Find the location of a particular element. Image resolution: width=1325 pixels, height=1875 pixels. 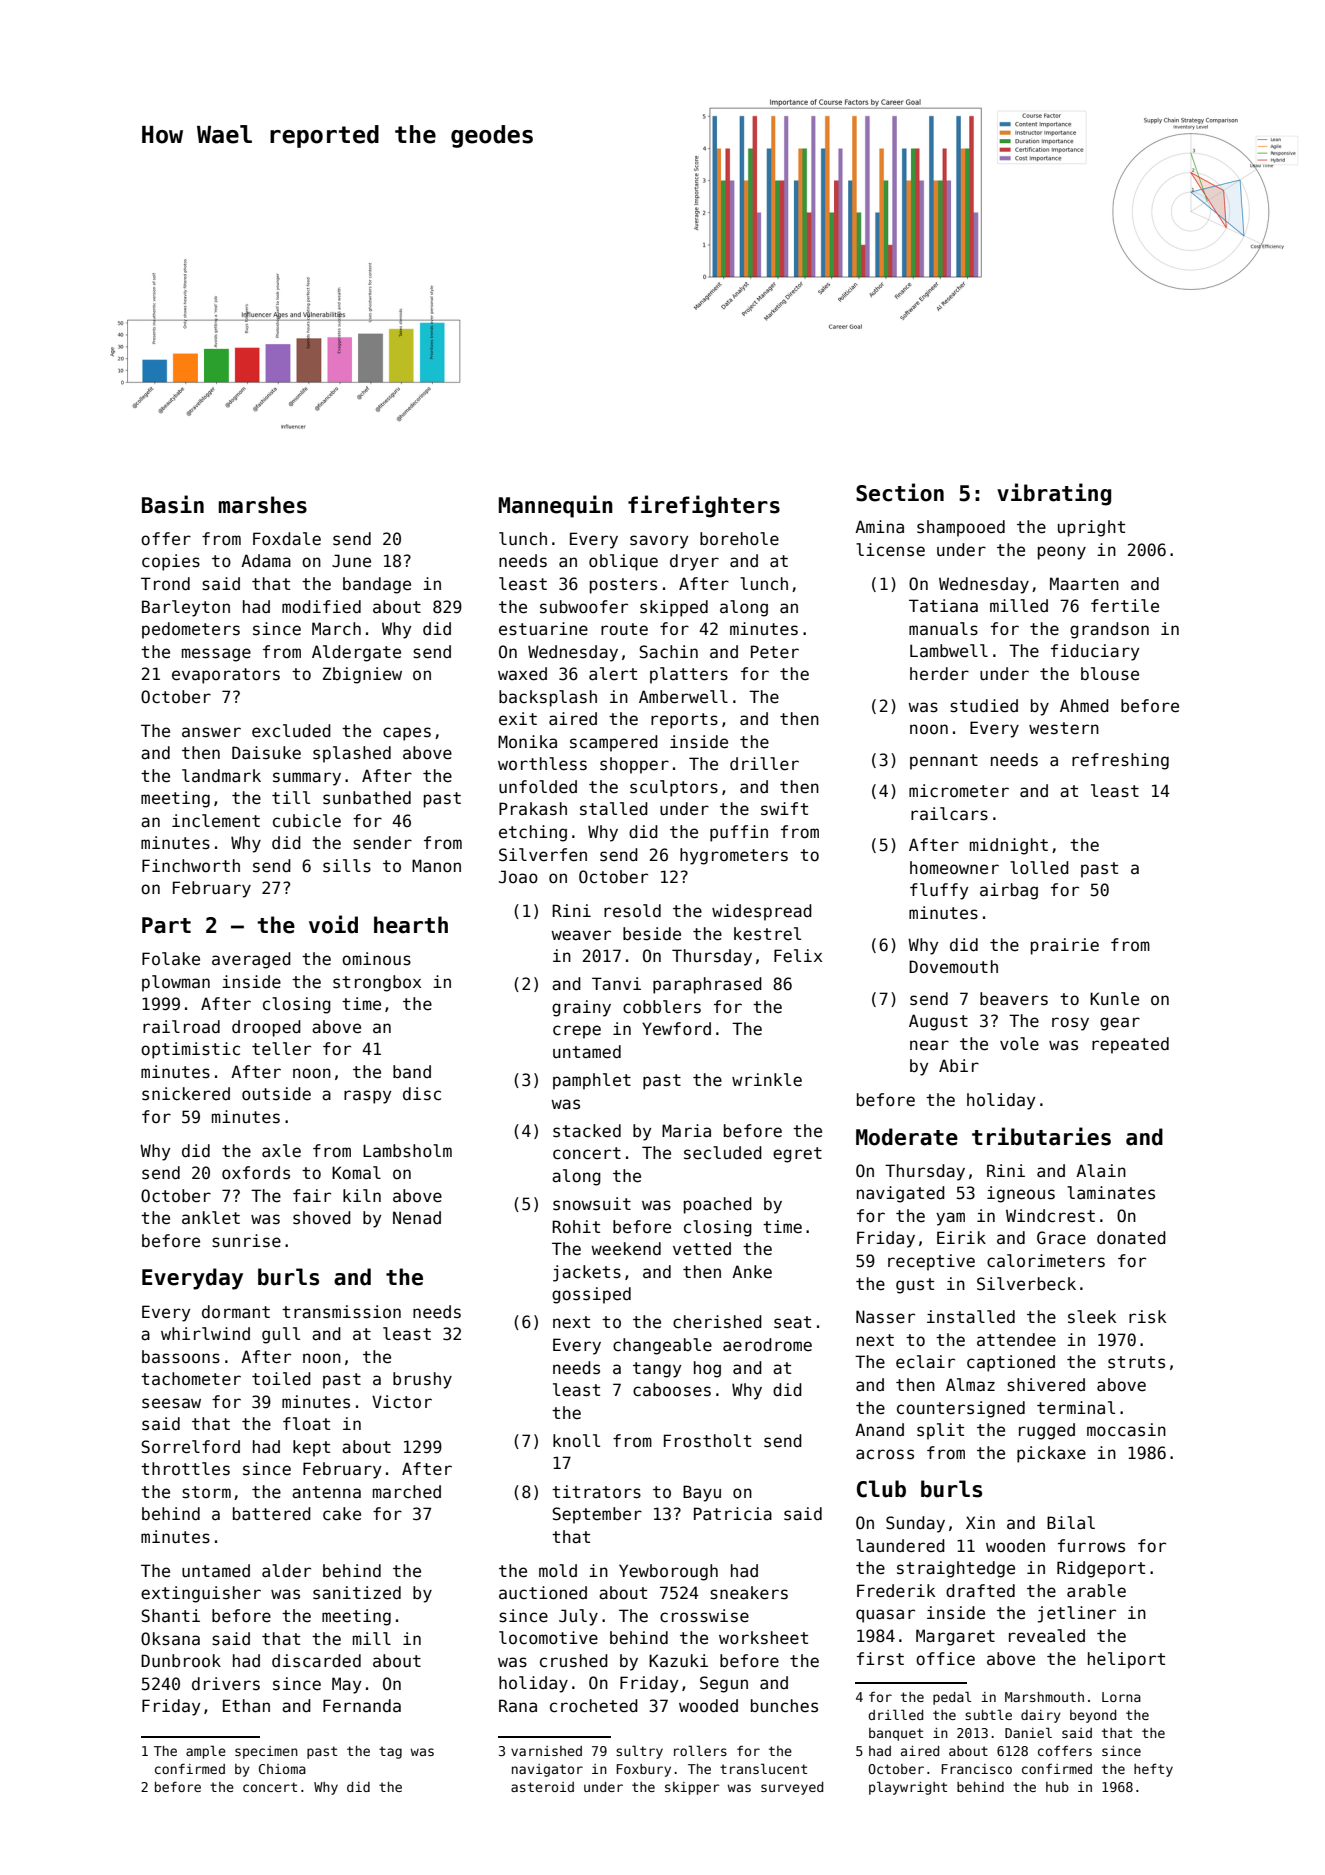

sunrise is located at coordinates (246, 1241).
